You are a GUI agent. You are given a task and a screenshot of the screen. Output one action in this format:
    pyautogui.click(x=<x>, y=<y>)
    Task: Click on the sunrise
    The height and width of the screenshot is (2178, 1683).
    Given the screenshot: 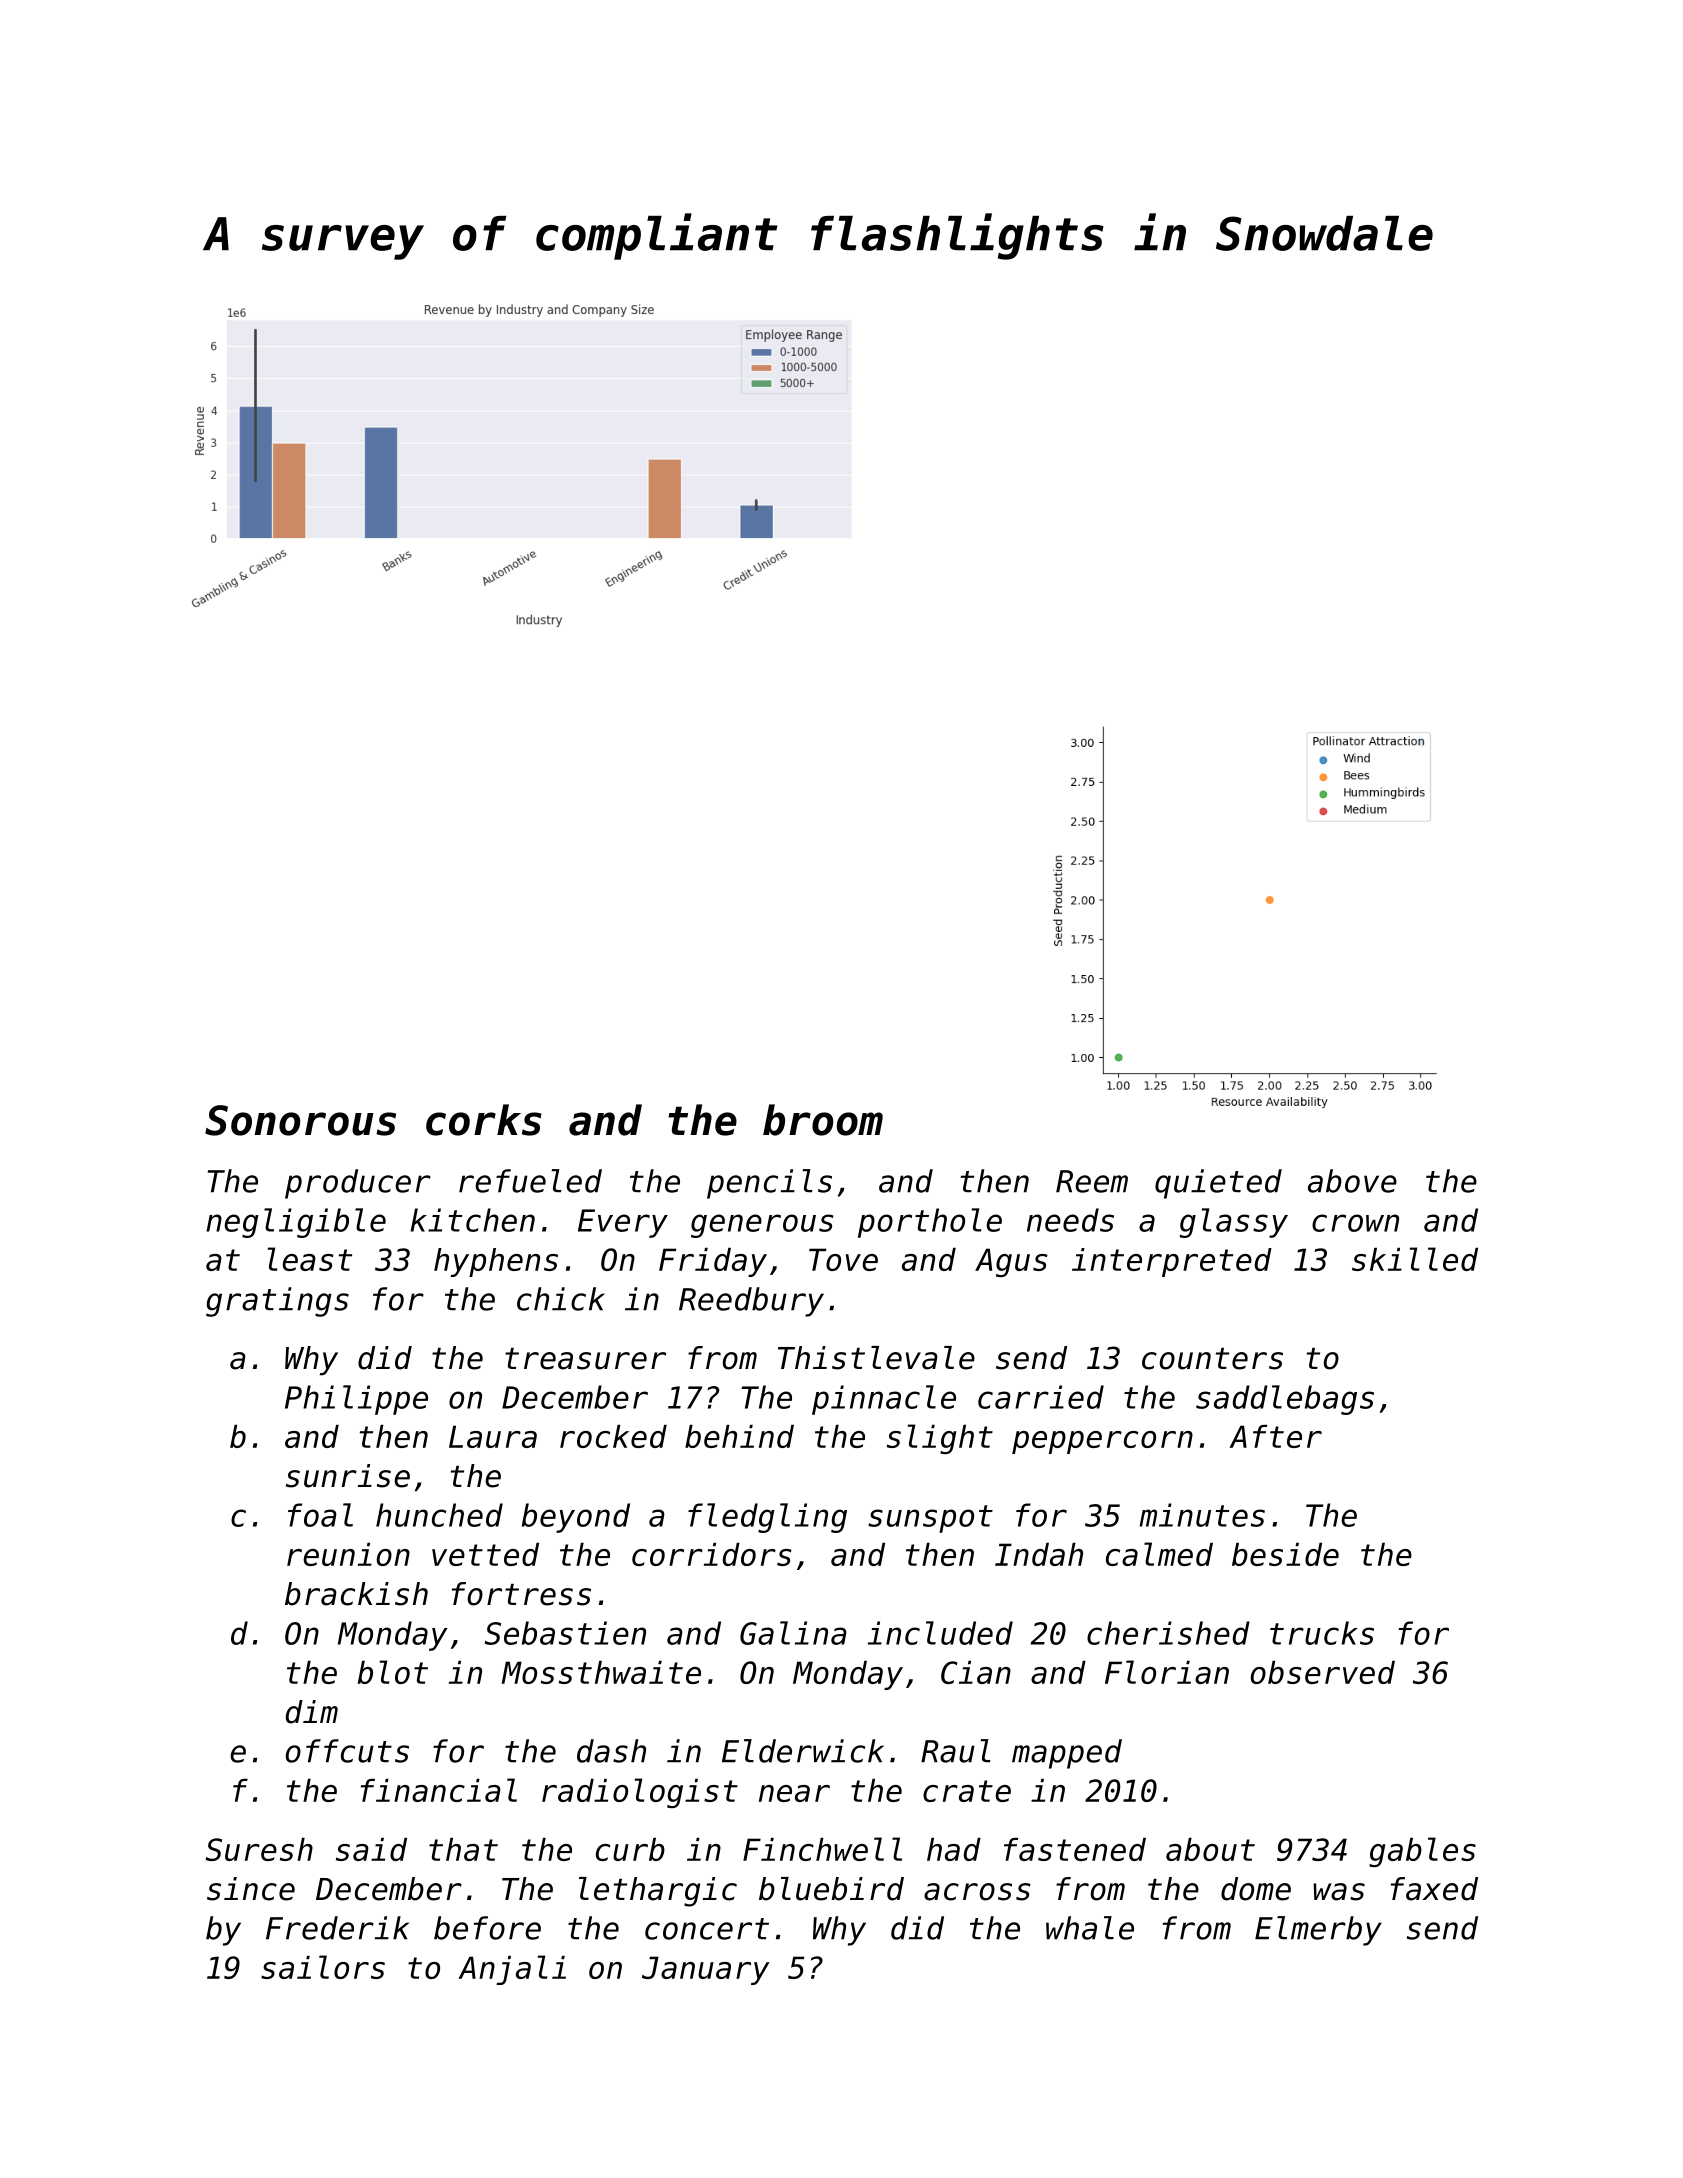 What is the action you would take?
    pyautogui.click(x=348, y=1476)
